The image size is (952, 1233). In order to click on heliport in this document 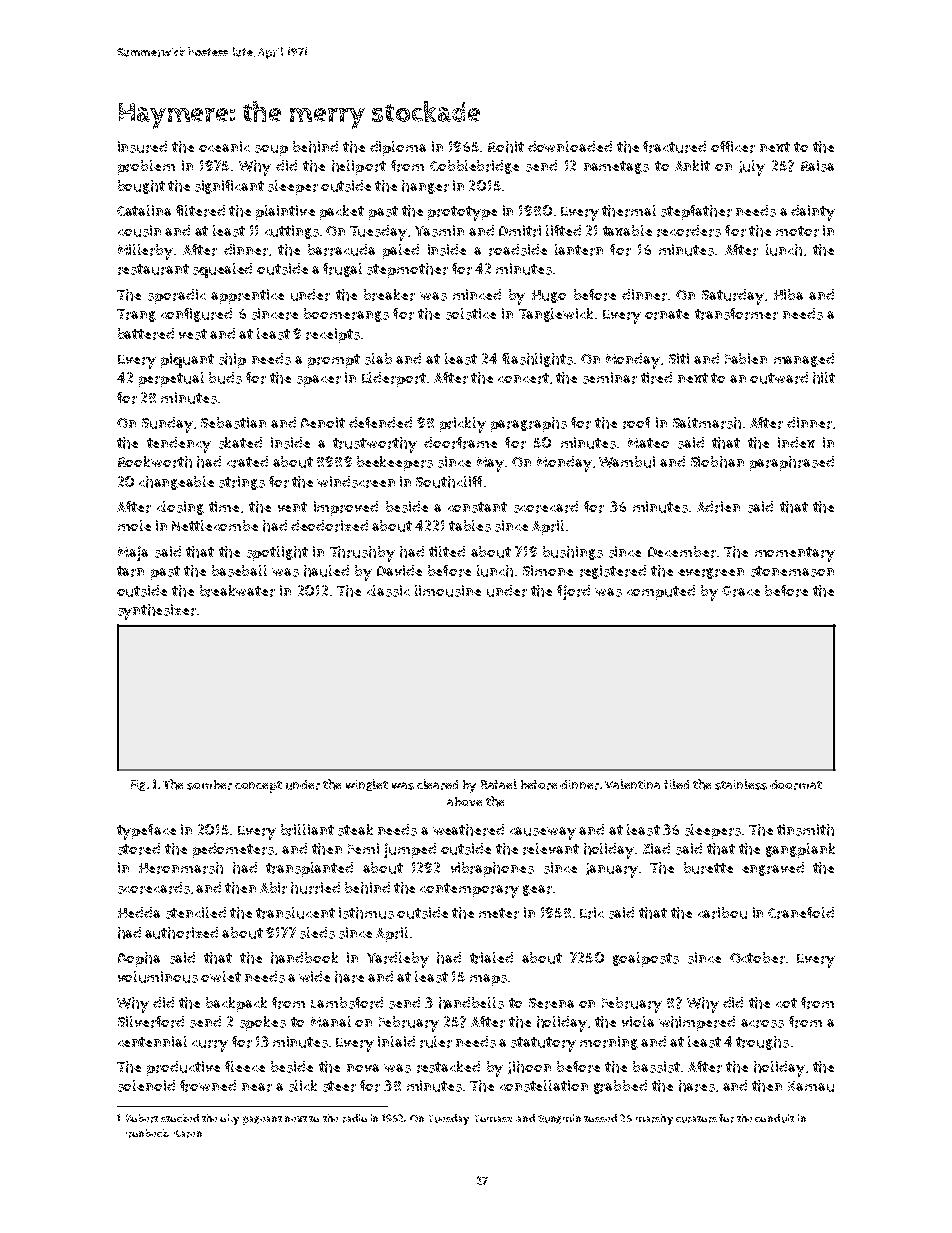, I will do `click(359, 167)`.
